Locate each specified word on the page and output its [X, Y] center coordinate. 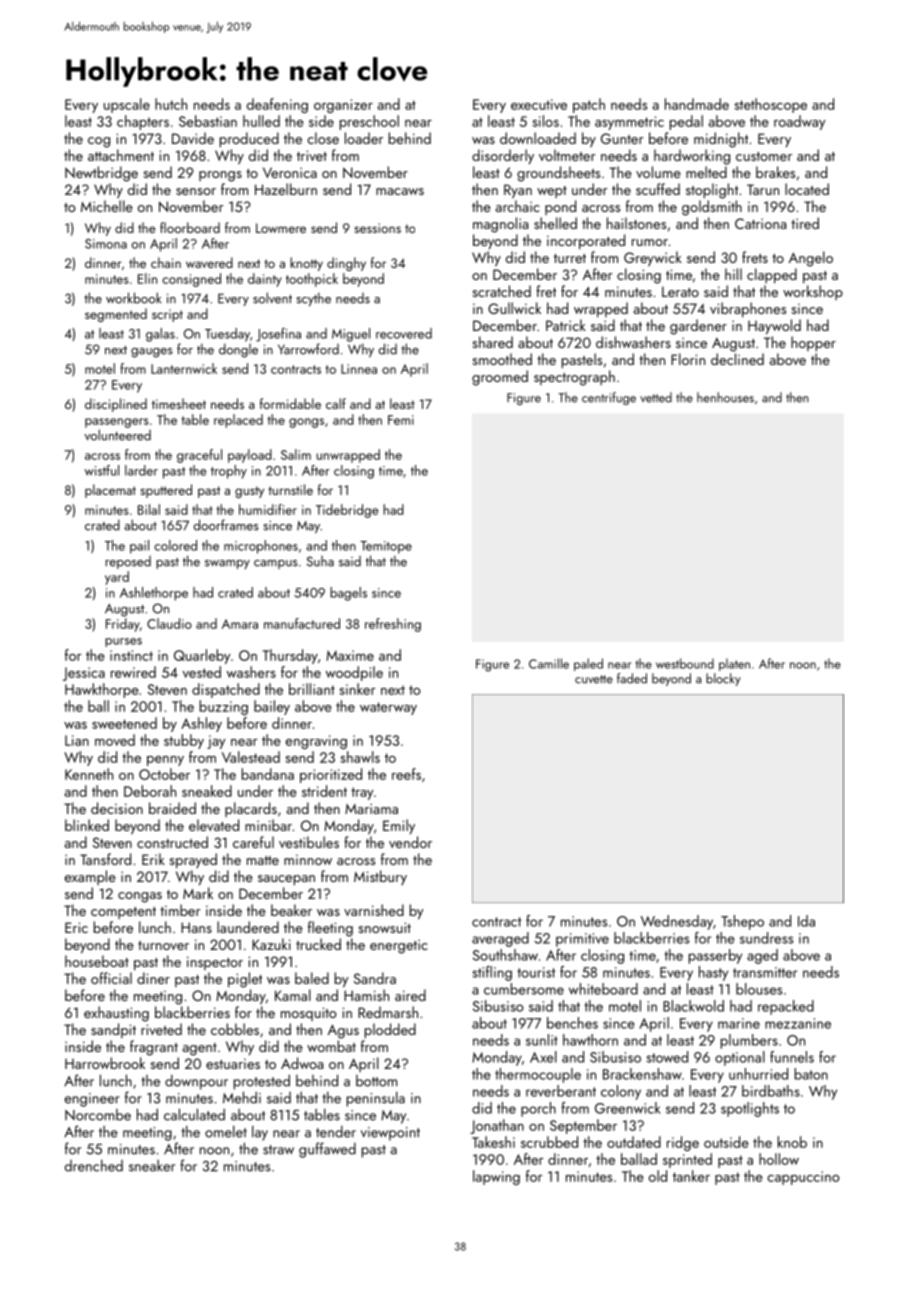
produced [249, 139]
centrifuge [609, 398]
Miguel [351, 335]
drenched [94, 1165]
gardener [698, 327]
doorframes [226, 525]
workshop [813, 292]
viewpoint [390, 1134]
